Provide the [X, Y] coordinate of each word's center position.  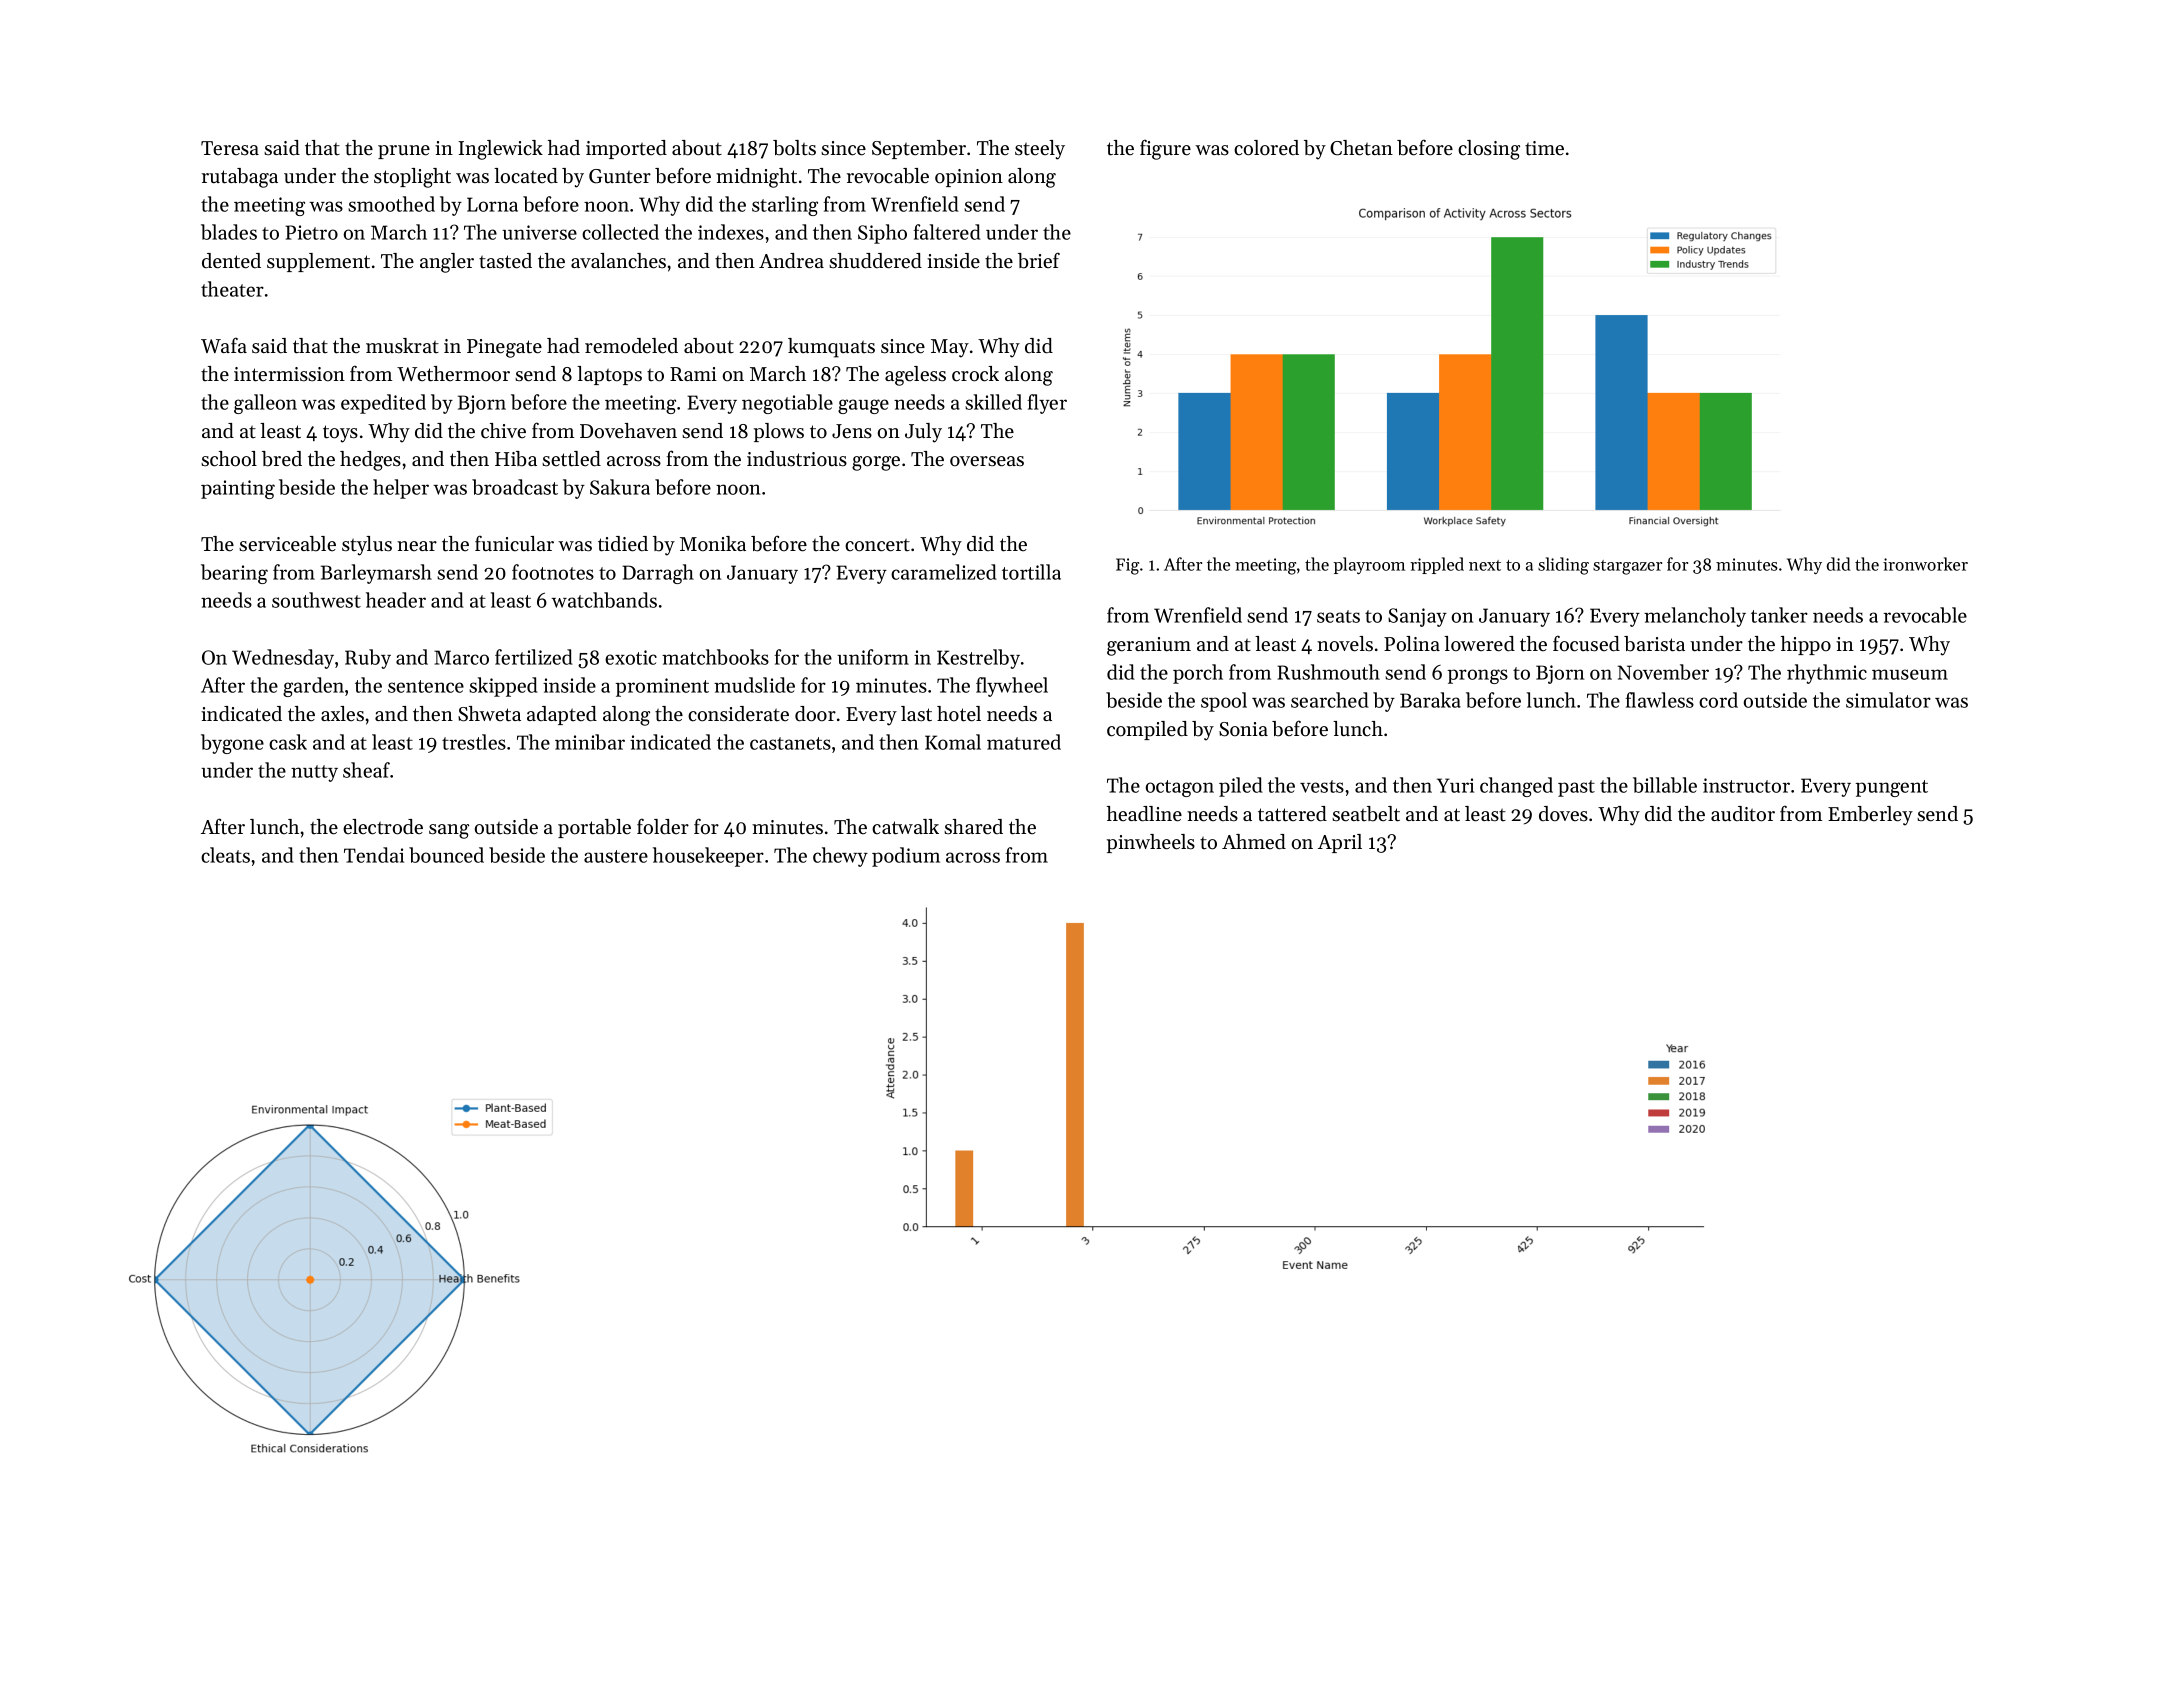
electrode [383, 827]
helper [401, 489]
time [1544, 148]
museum [1910, 674]
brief [1039, 260]
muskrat [402, 346]
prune [404, 152]
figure [1165, 149]
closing [1489, 150]
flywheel [1012, 687]
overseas [987, 461]
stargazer [1627, 567]
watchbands [604, 600]
